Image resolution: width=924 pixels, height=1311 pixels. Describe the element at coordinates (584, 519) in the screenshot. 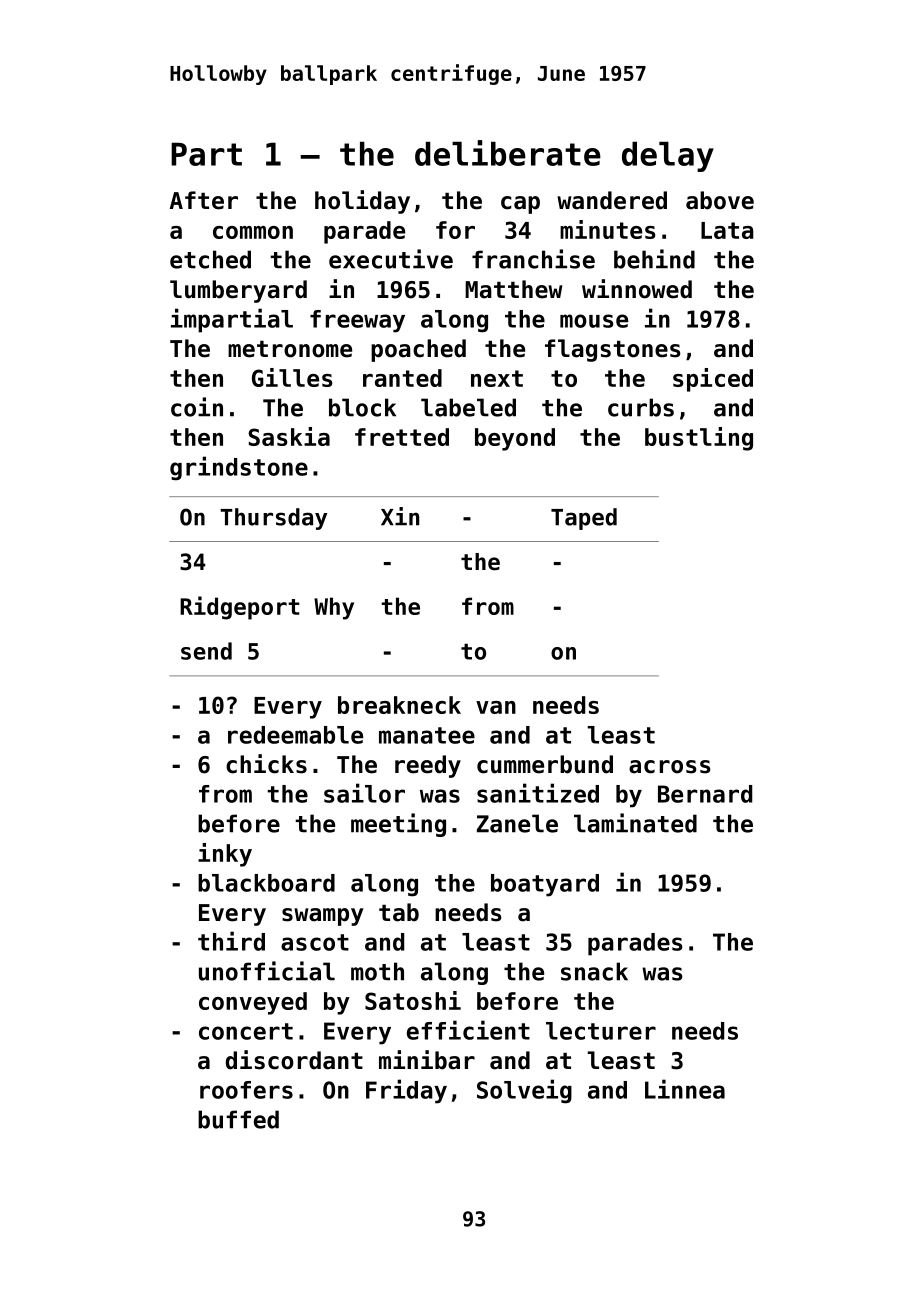

I see `Taped` at that location.
